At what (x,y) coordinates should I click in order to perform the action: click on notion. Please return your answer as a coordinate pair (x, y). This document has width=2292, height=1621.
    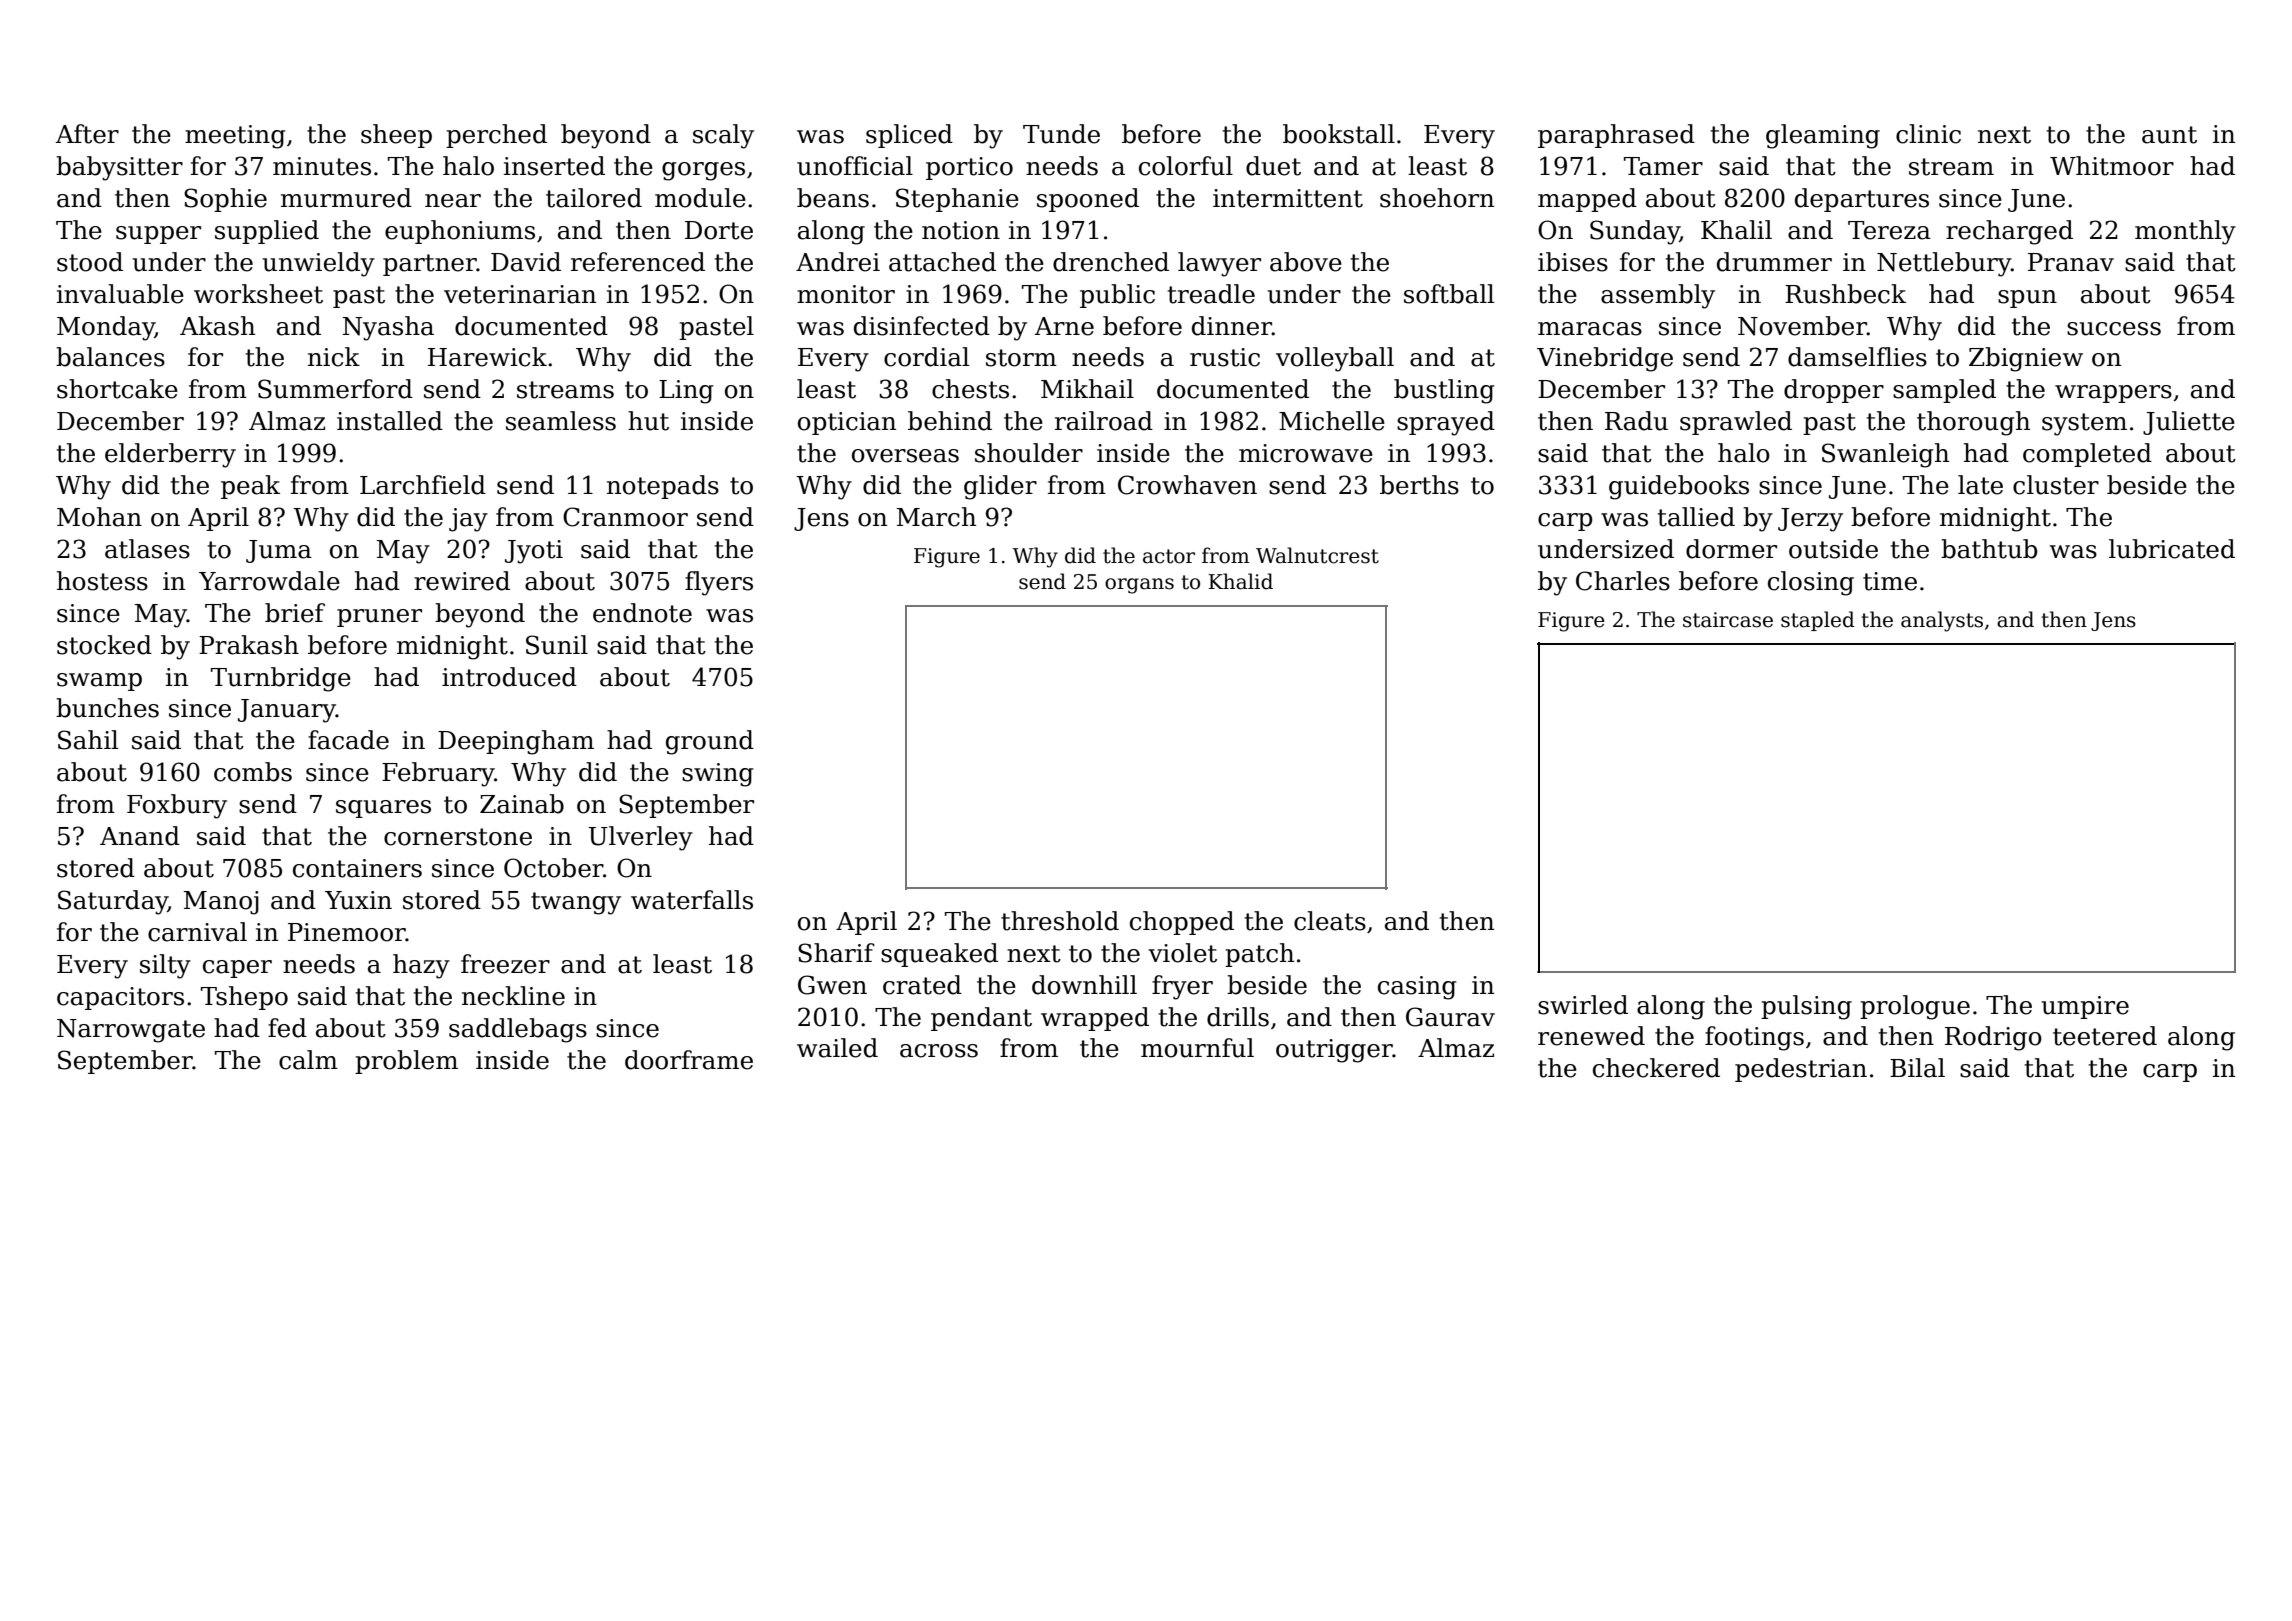
    Looking at the image, I should click on (961, 230).
